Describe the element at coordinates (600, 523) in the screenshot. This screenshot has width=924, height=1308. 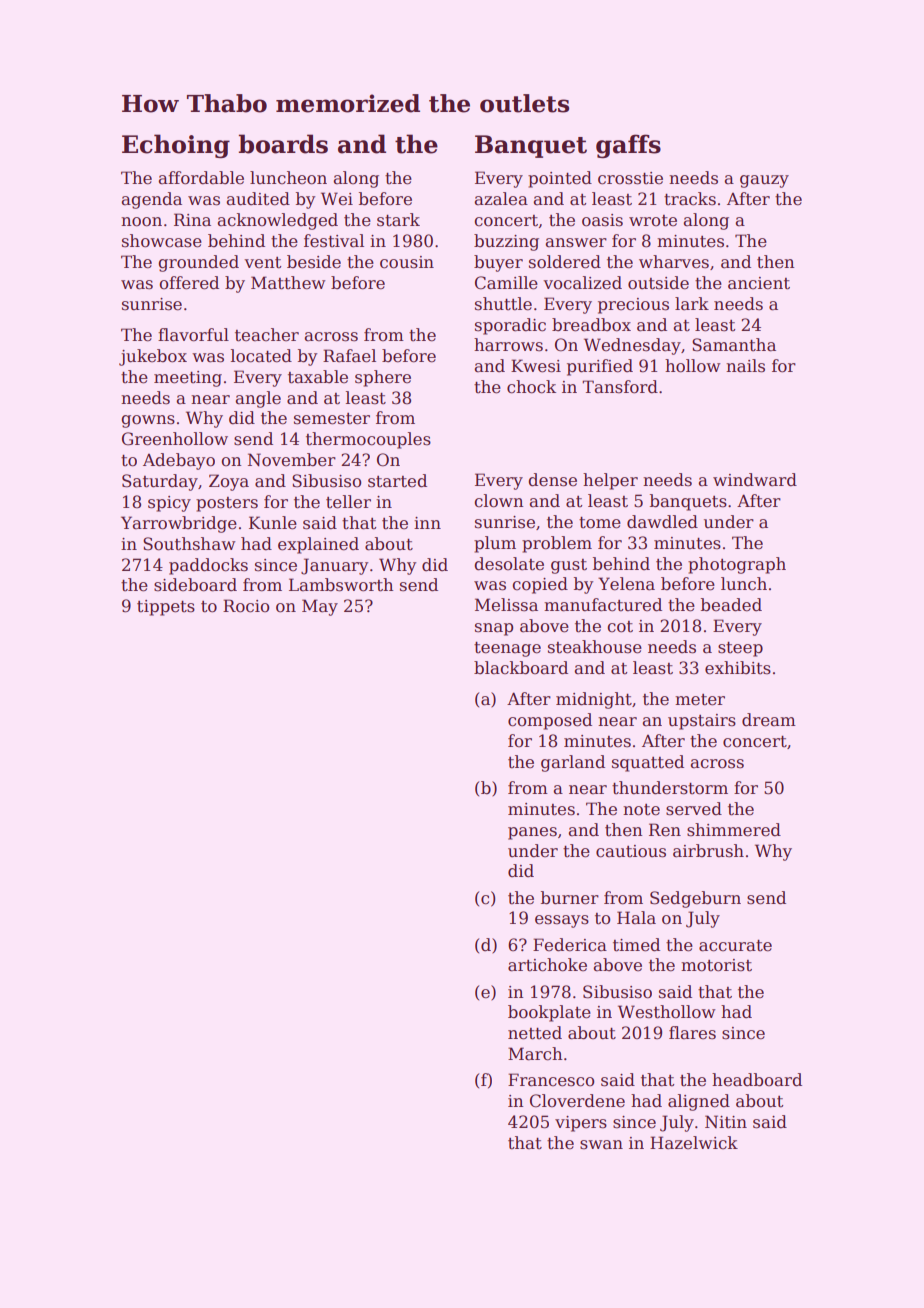
I see `tome` at that location.
